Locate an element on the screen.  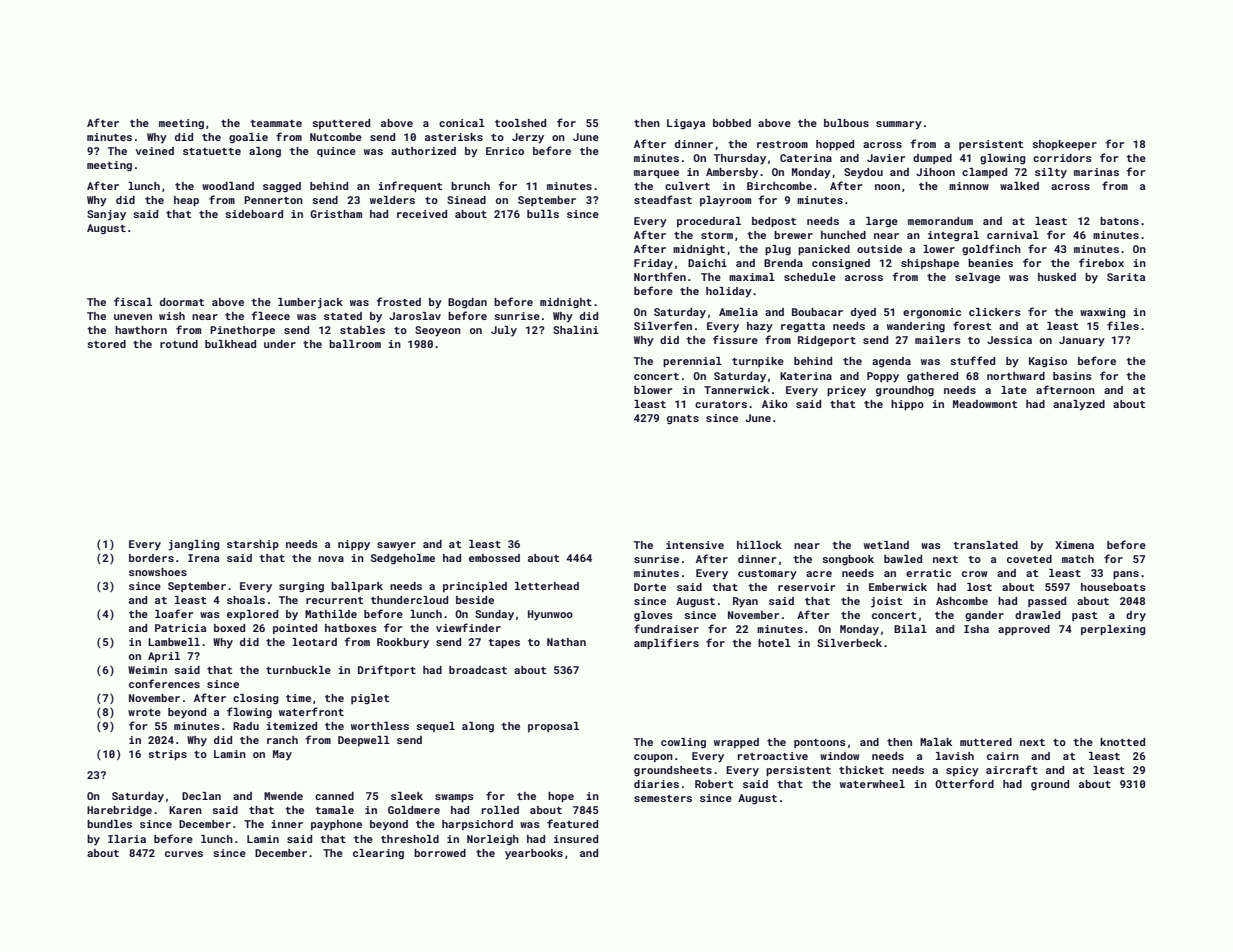
gander is located at coordinates (984, 616).
